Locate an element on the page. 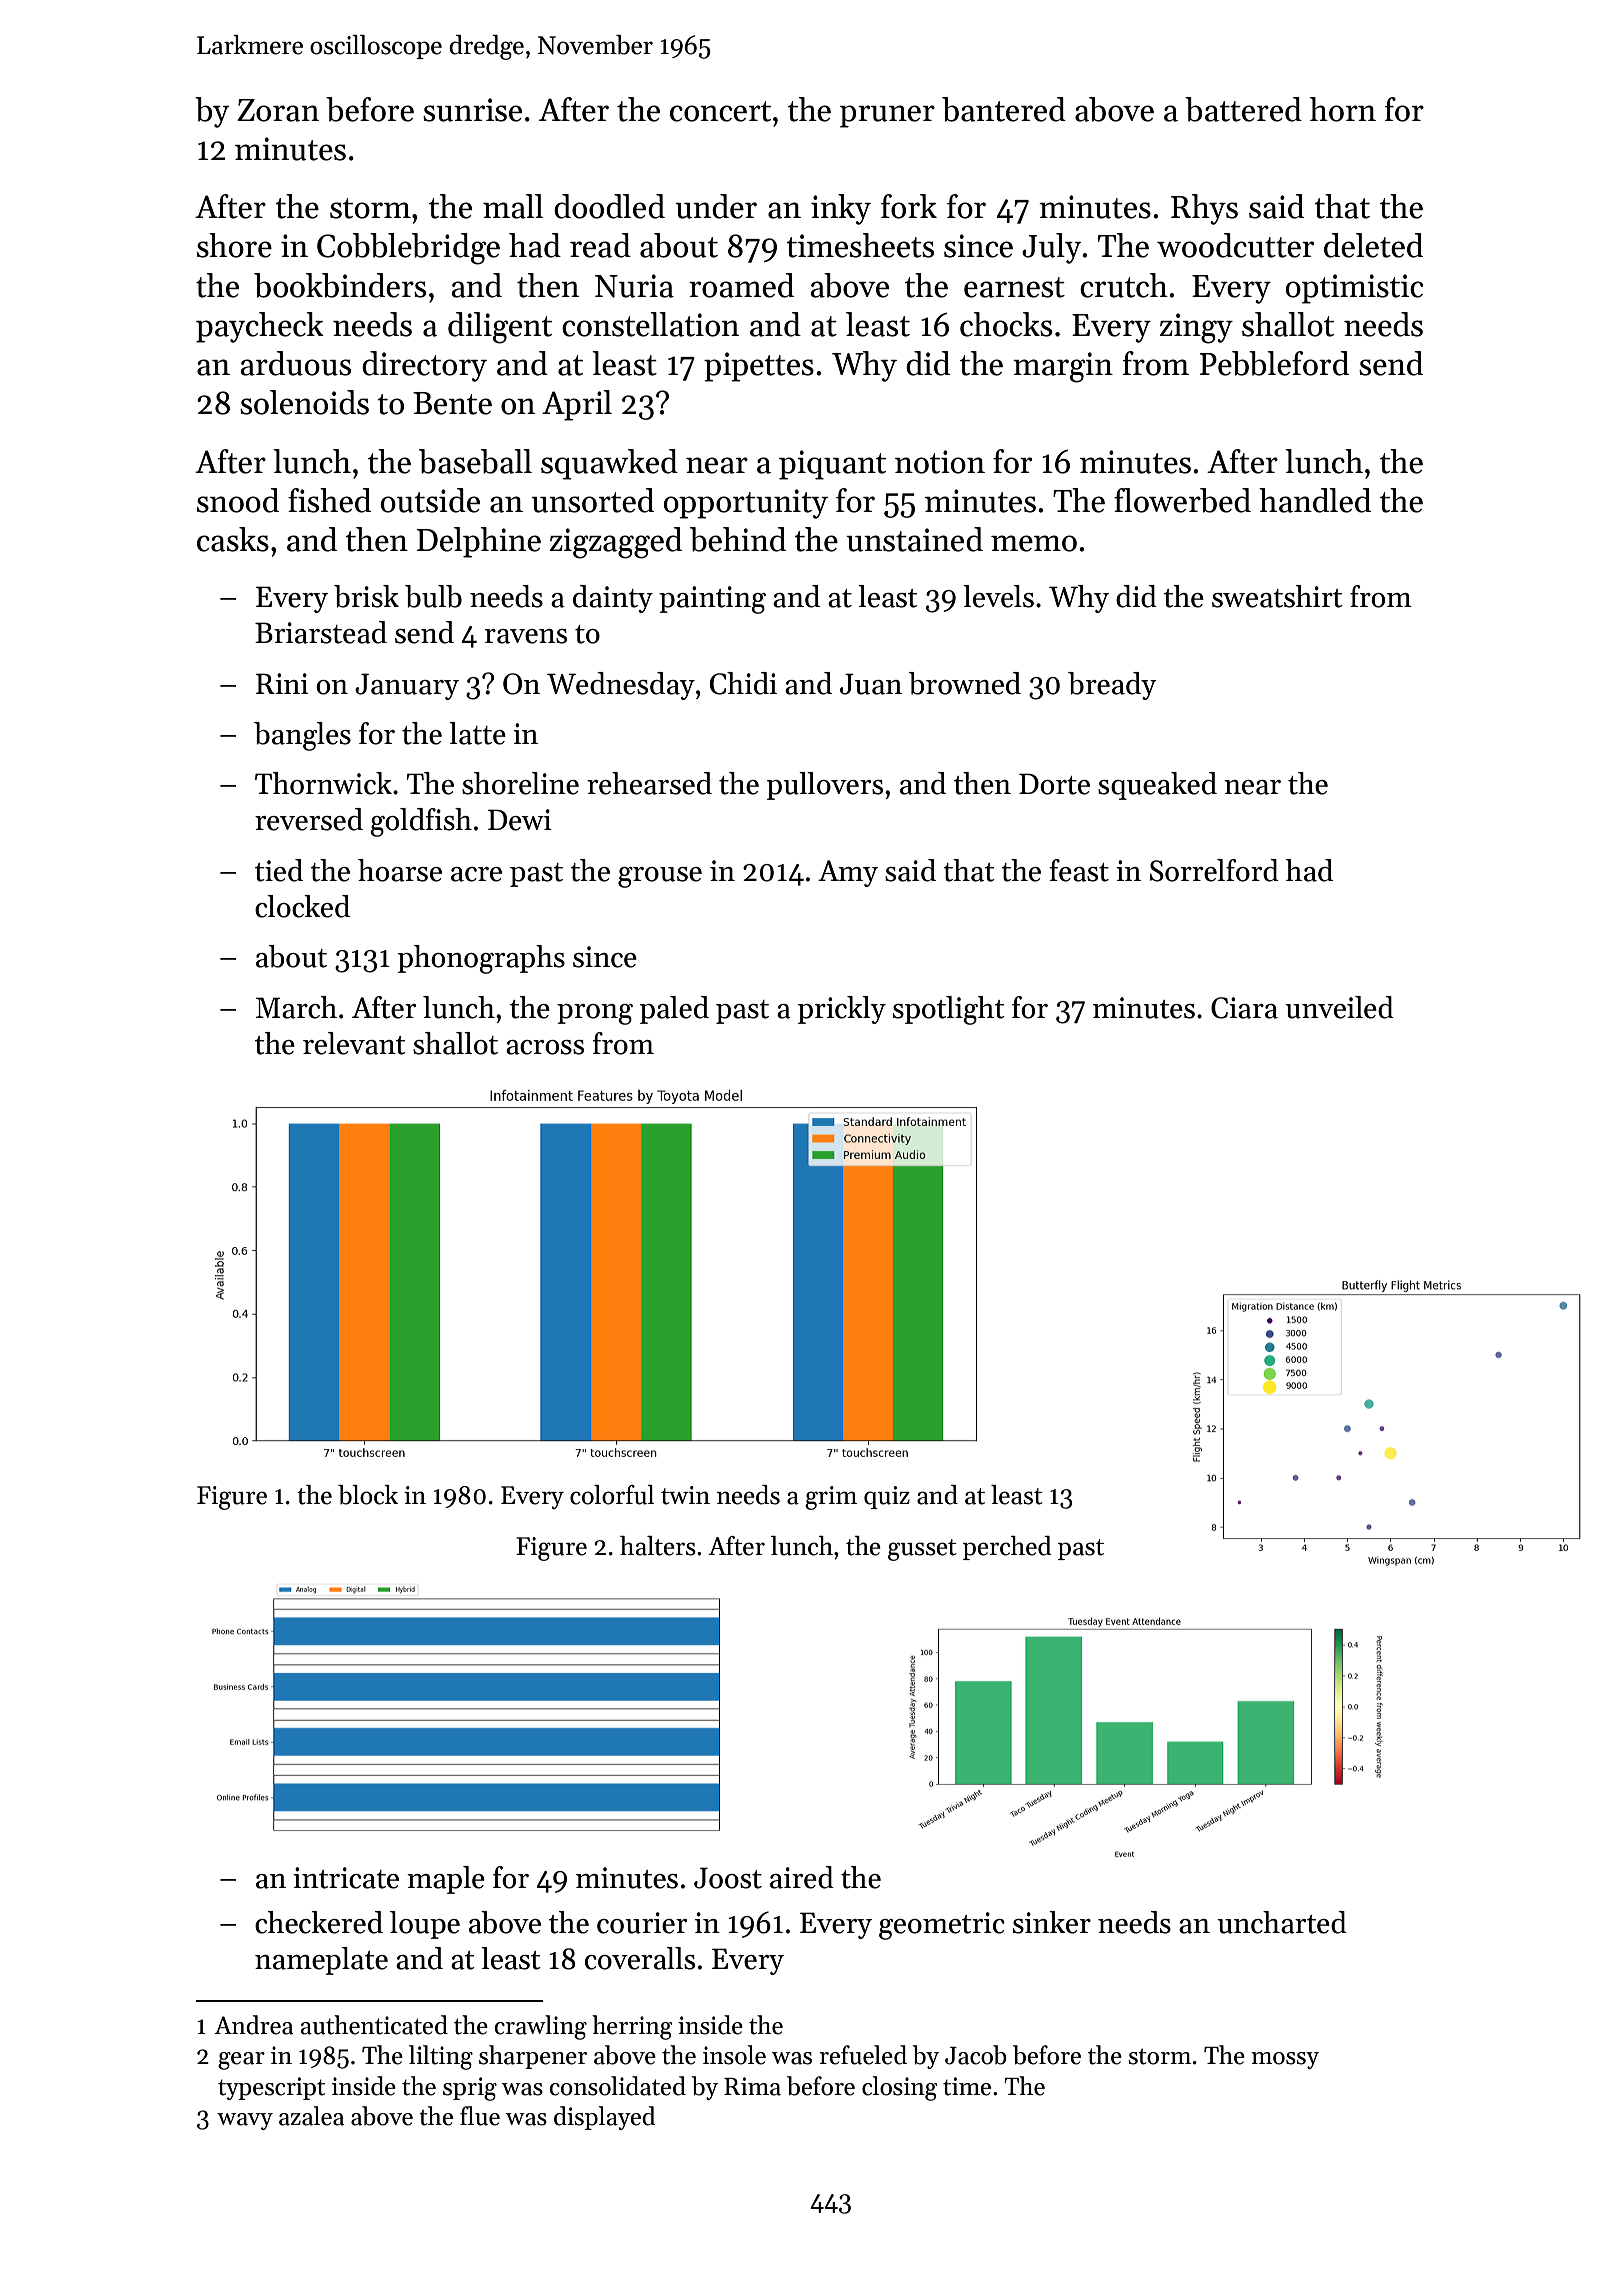 The image size is (1620, 2292). concert is located at coordinates (720, 111).
